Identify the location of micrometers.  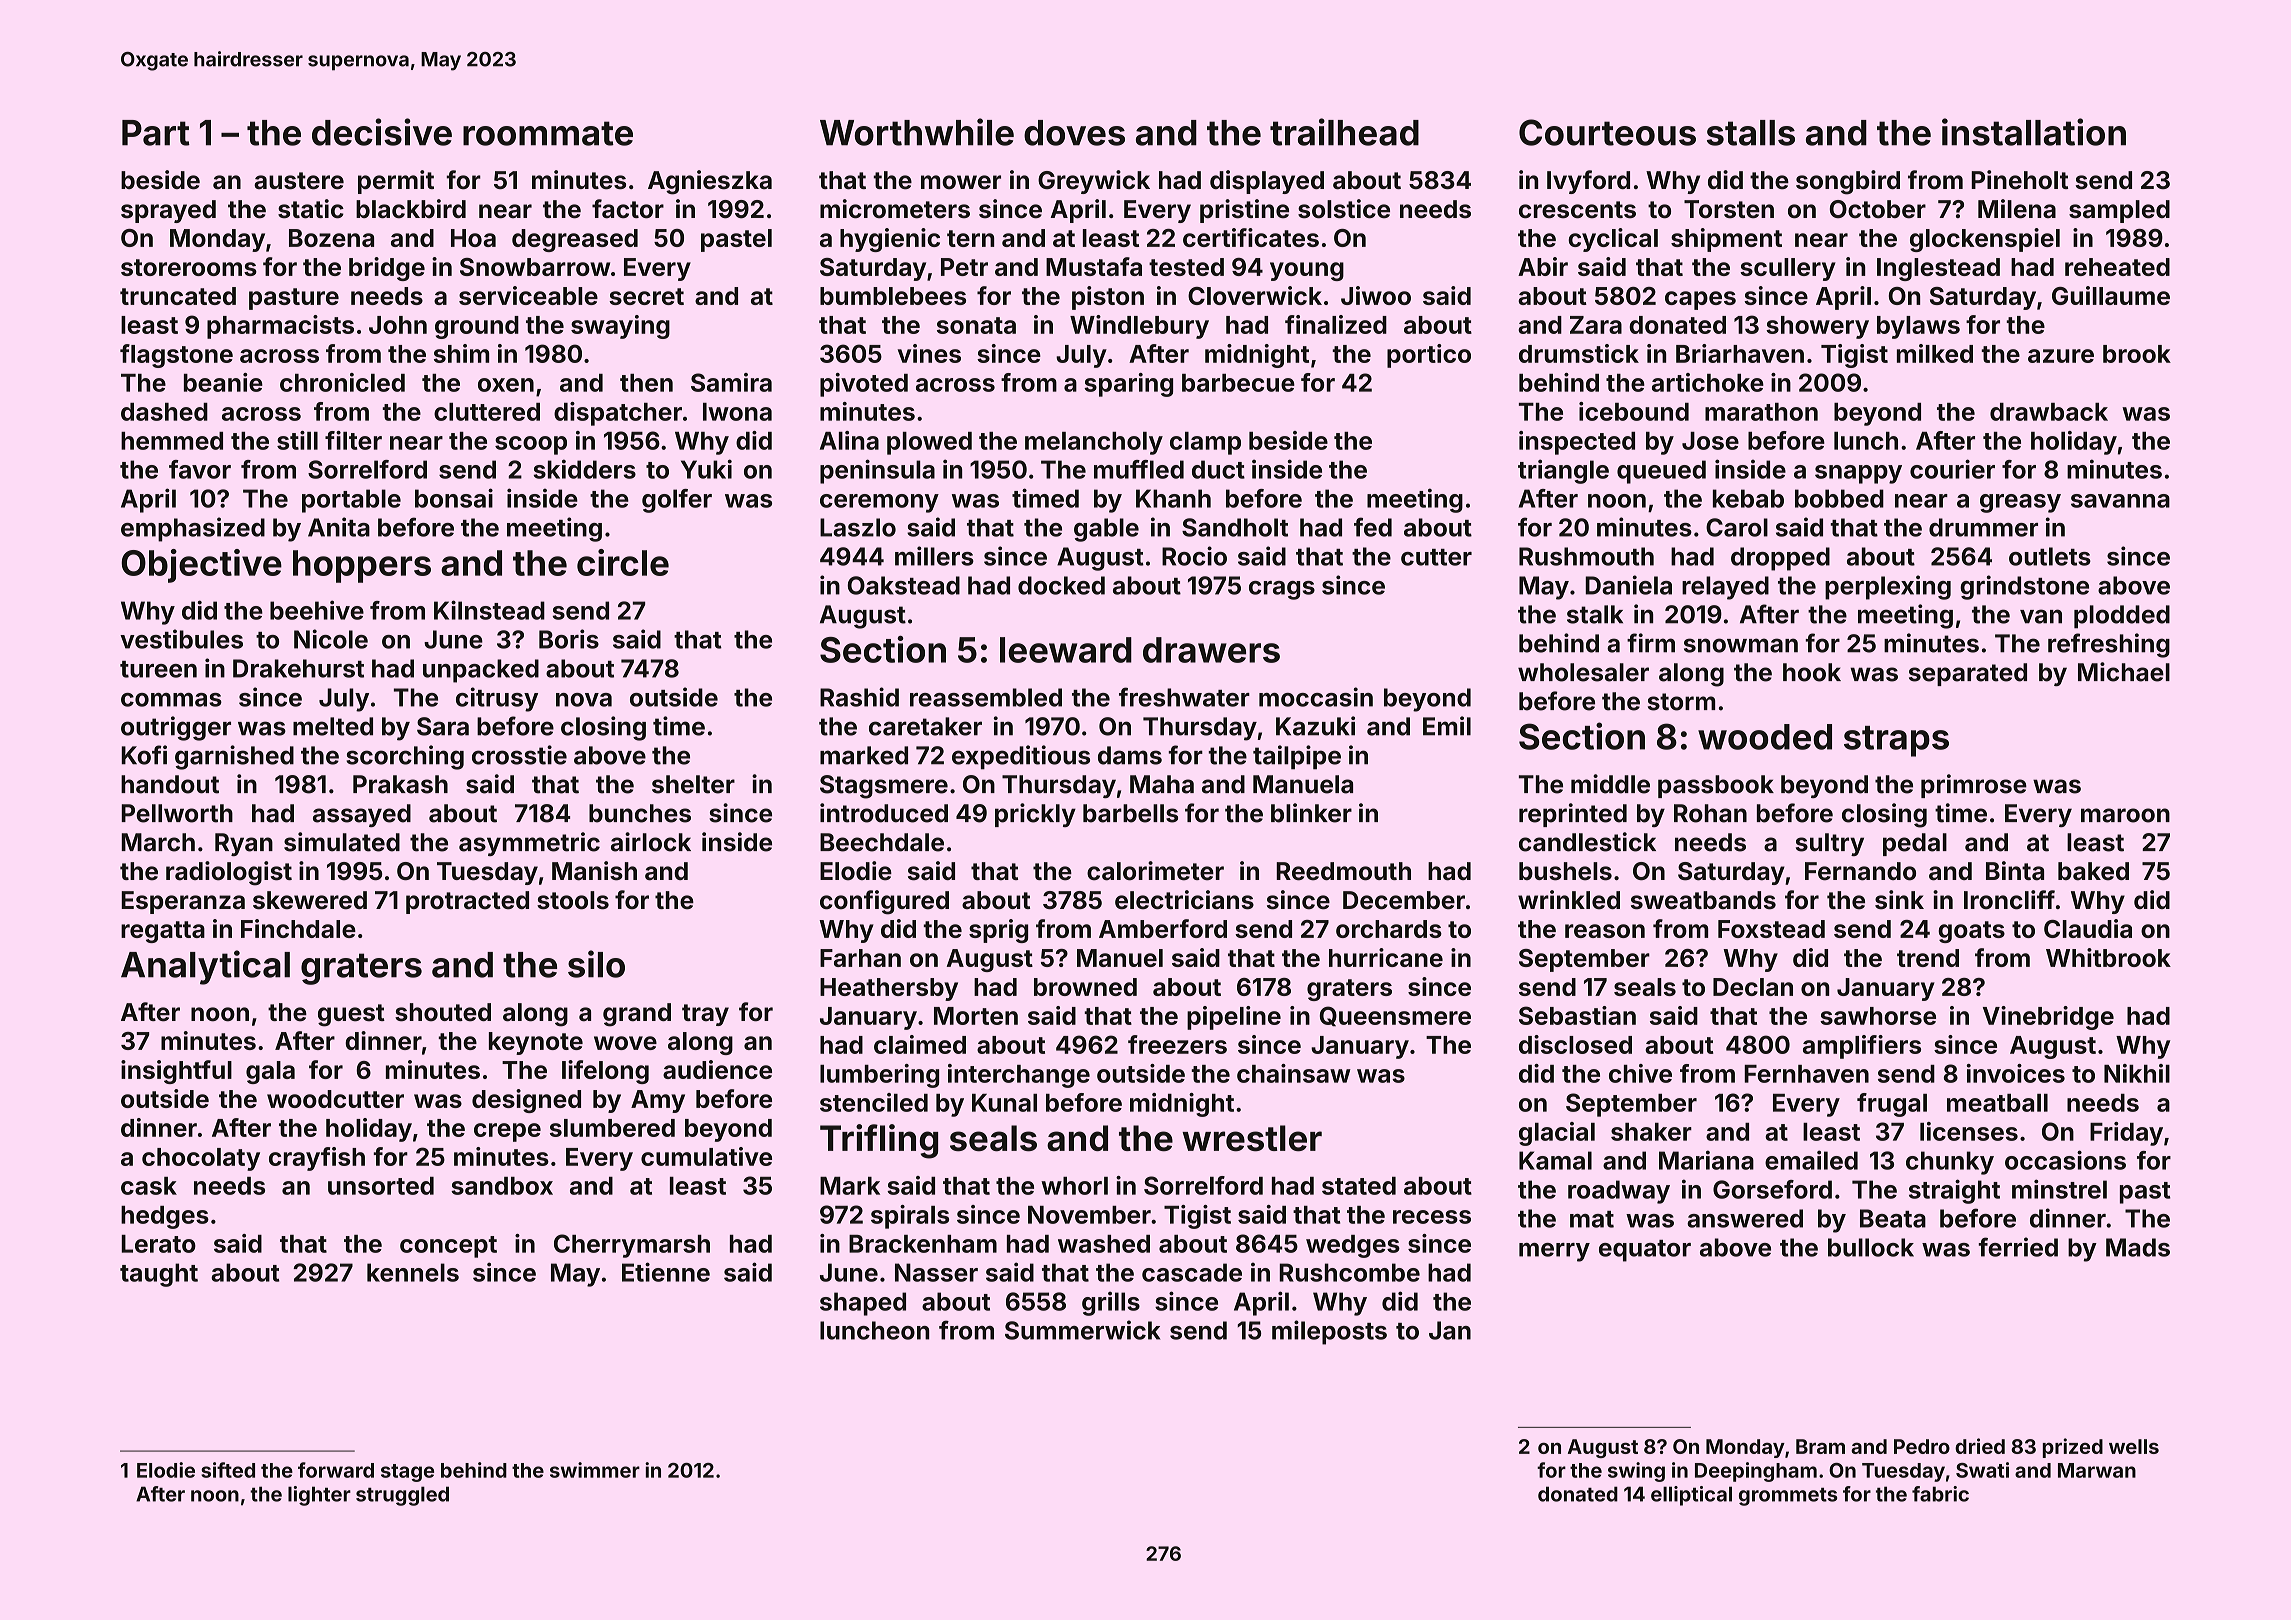
(895, 209).
